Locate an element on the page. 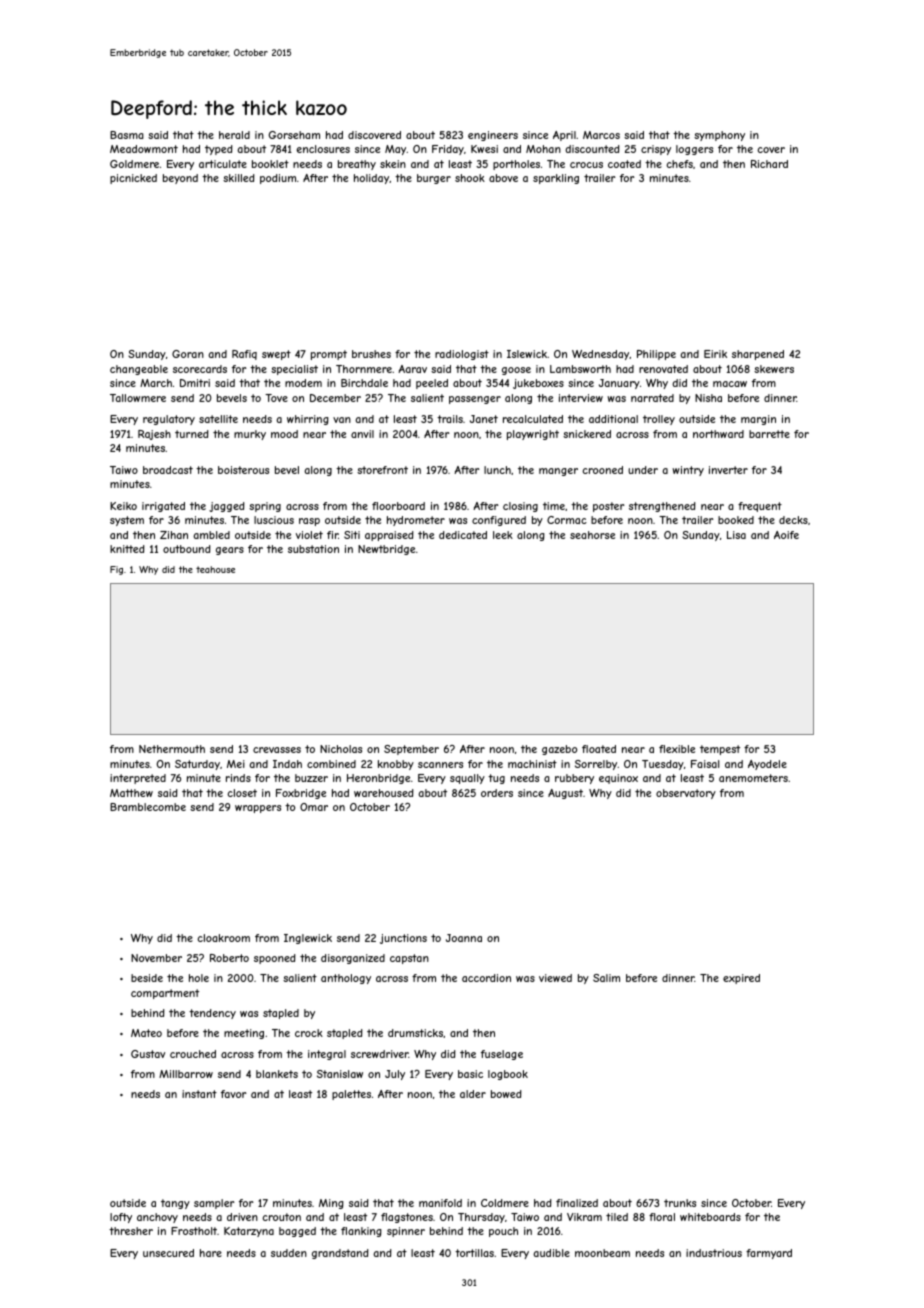 This image has height=1308, width=924. teahouse is located at coordinates (215, 569).
